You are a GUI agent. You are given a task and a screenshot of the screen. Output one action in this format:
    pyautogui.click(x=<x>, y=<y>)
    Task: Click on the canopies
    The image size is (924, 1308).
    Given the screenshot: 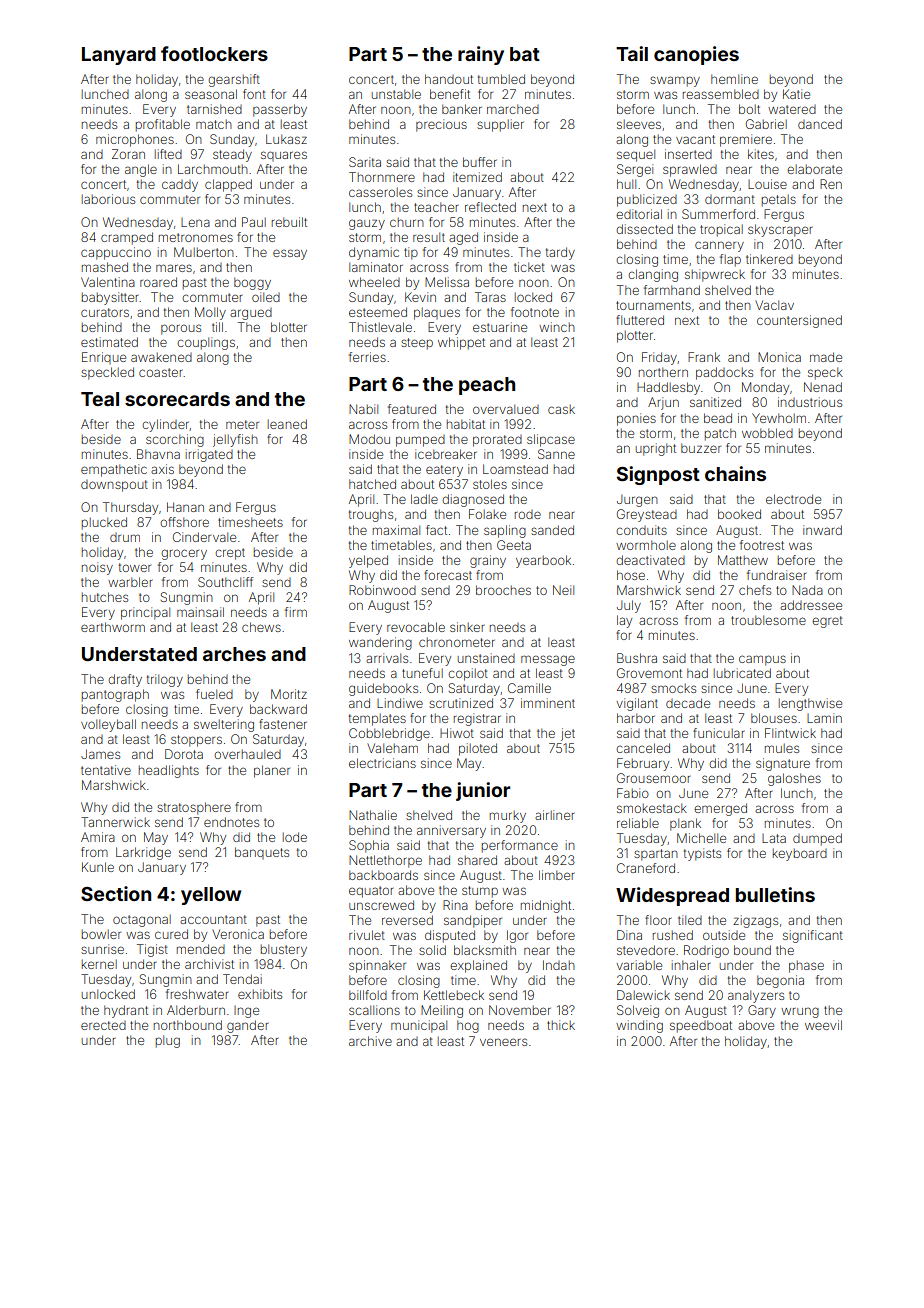 What is the action you would take?
    pyautogui.click(x=696, y=55)
